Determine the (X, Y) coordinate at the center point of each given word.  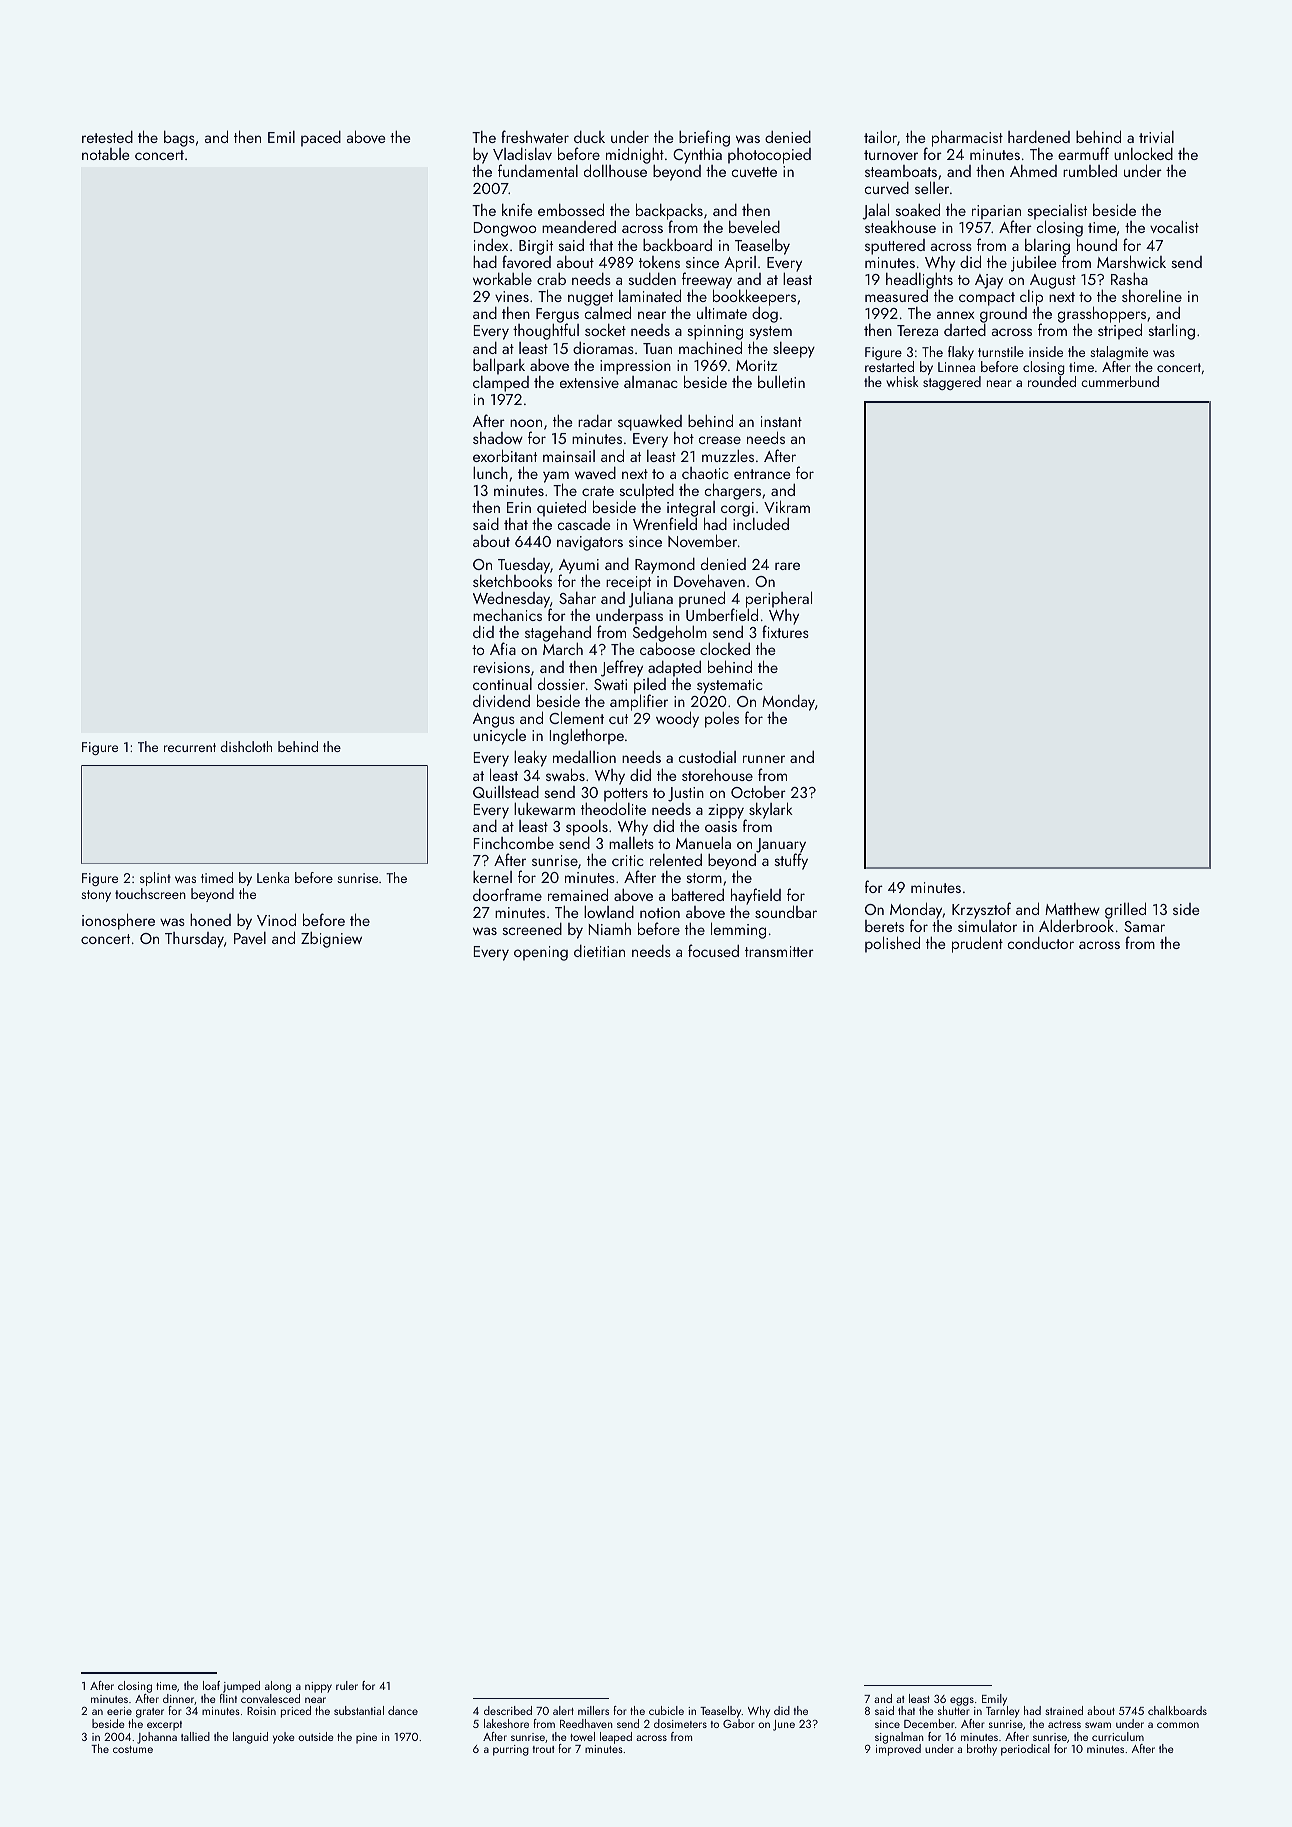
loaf (211, 1685)
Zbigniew (331, 940)
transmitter (779, 951)
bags (179, 138)
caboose (667, 649)
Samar (1144, 926)
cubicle (666, 1710)
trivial (1156, 137)
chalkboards (1177, 1710)
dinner (179, 1699)
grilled (1125, 911)
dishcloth (246, 746)
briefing (704, 138)
